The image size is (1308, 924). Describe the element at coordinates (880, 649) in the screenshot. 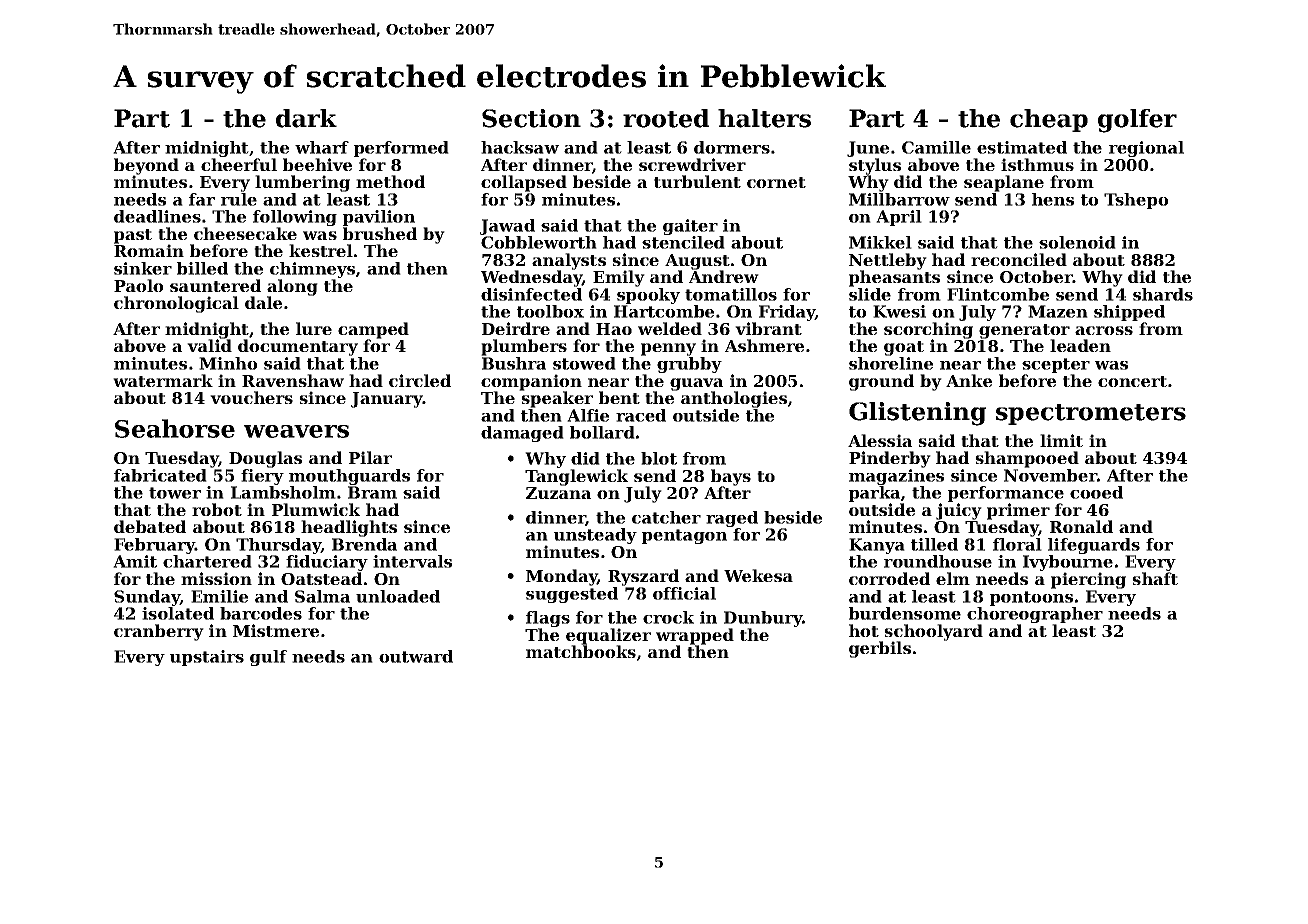

I see `gerbils` at that location.
